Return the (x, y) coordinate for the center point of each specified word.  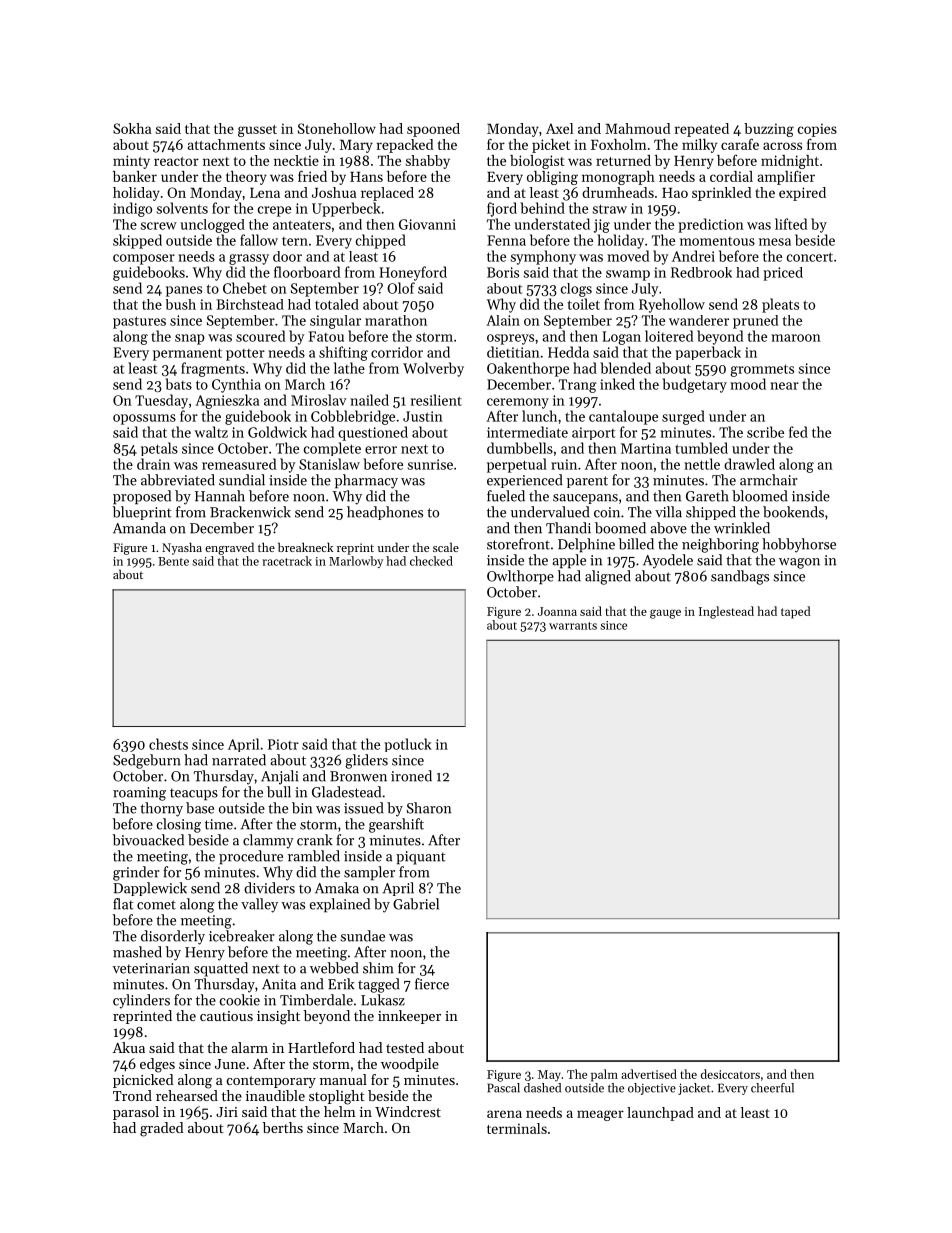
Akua (129, 1047)
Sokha (132, 128)
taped (796, 612)
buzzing (769, 130)
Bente (173, 561)
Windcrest (408, 1111)
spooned (433, 130)
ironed (411, 776)
